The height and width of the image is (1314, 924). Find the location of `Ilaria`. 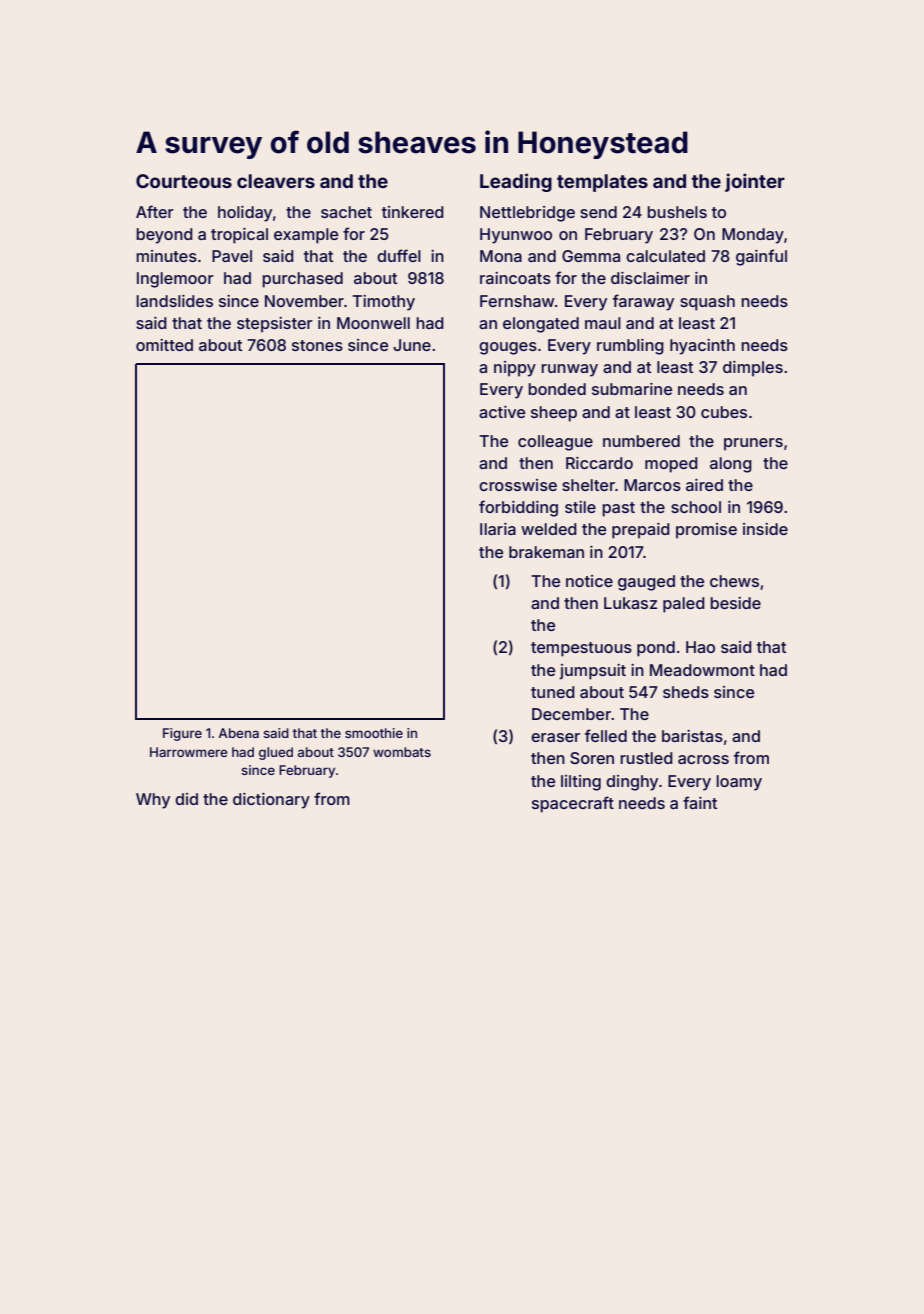

Ilaria is located at coordinates (498, 529).
